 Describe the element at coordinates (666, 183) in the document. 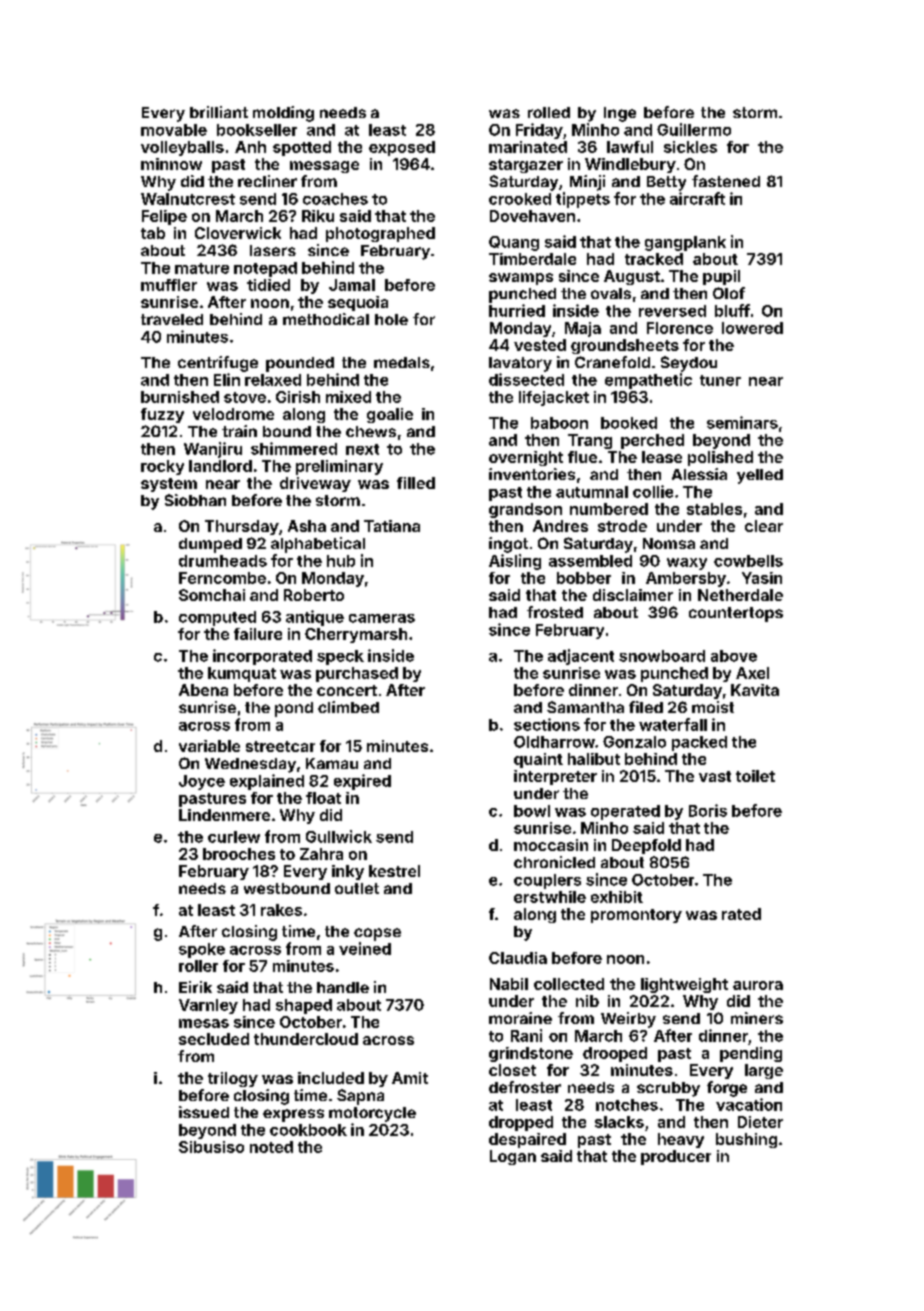

I see `Betty` at that location.
